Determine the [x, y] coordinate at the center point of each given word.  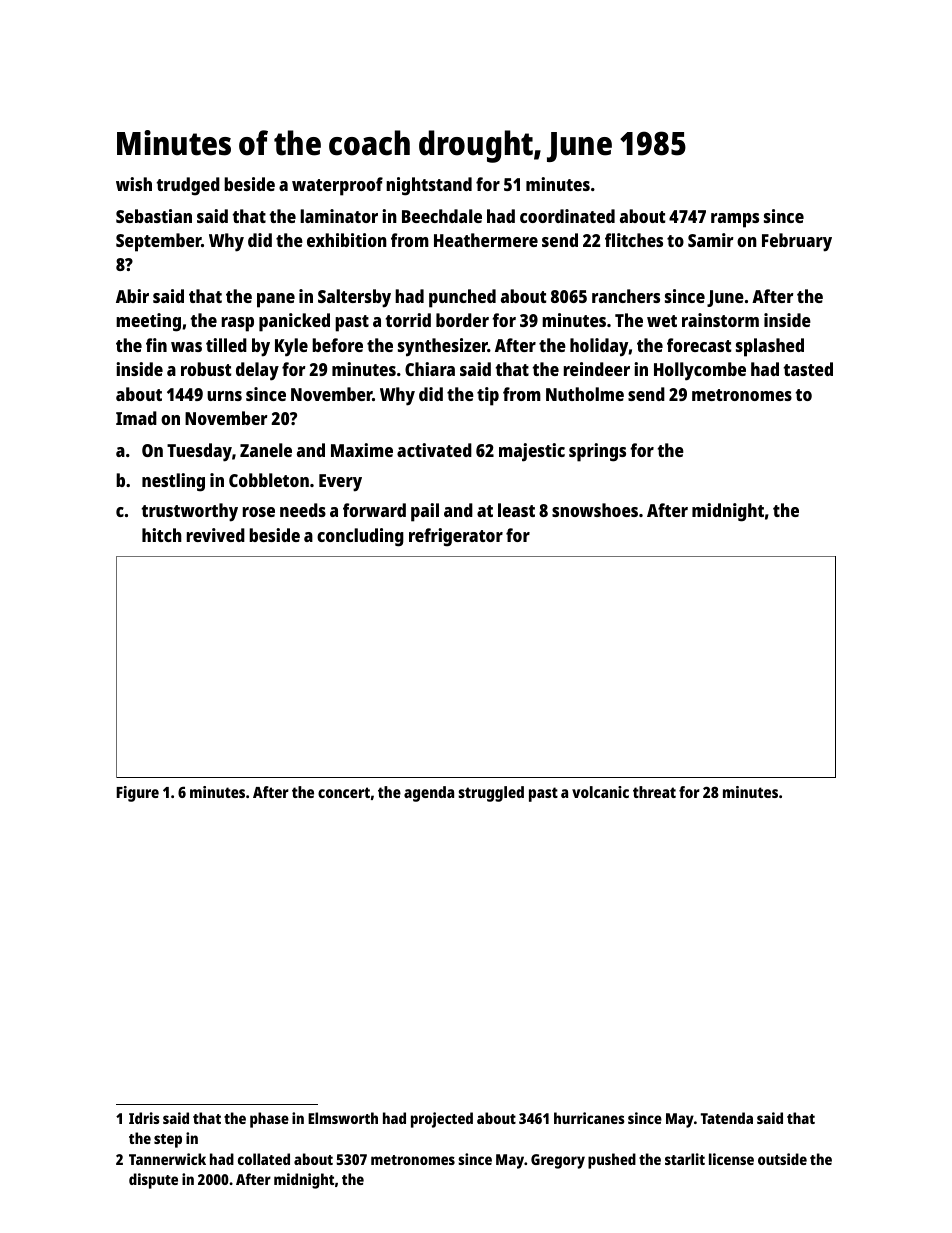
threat [654, 792]
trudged [188, 186]
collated [264, 1159]
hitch [162, 535]
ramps [735, 220]
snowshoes [595, 510]
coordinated [567, 216]
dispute [153, 1181]
